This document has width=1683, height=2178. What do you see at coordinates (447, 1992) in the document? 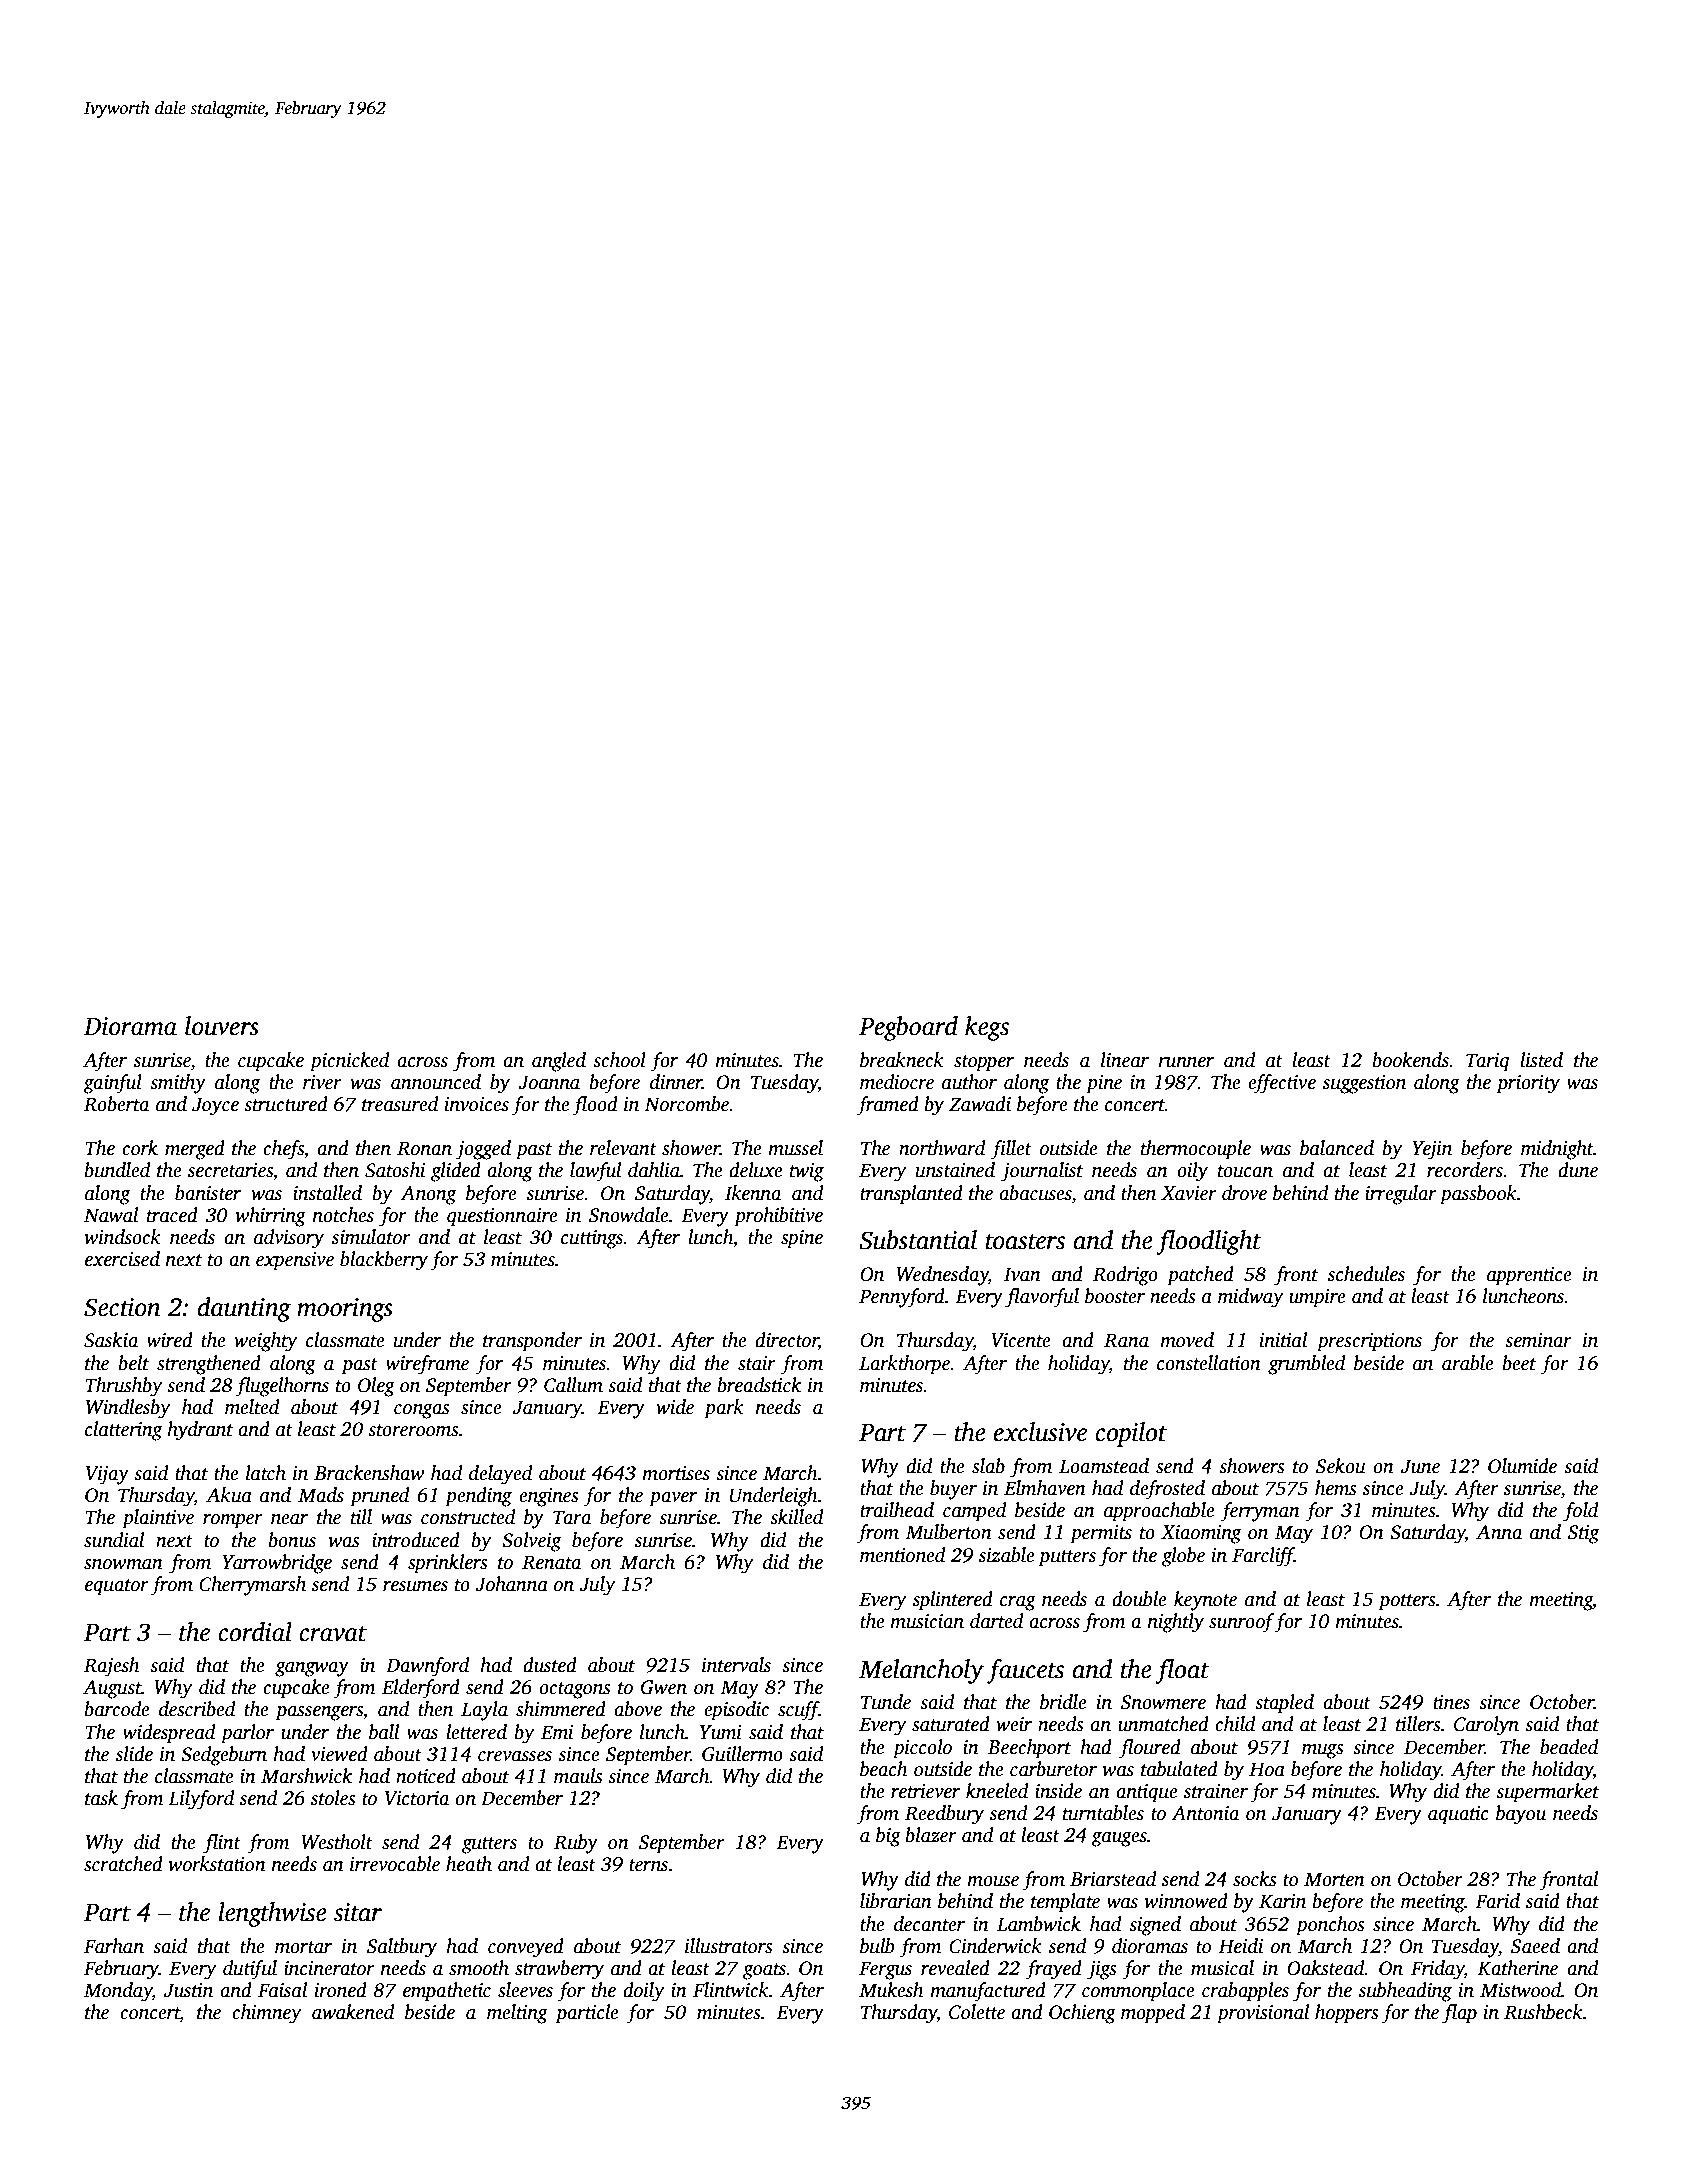
I see `empathetic` at bounding box center [447, 1992].
